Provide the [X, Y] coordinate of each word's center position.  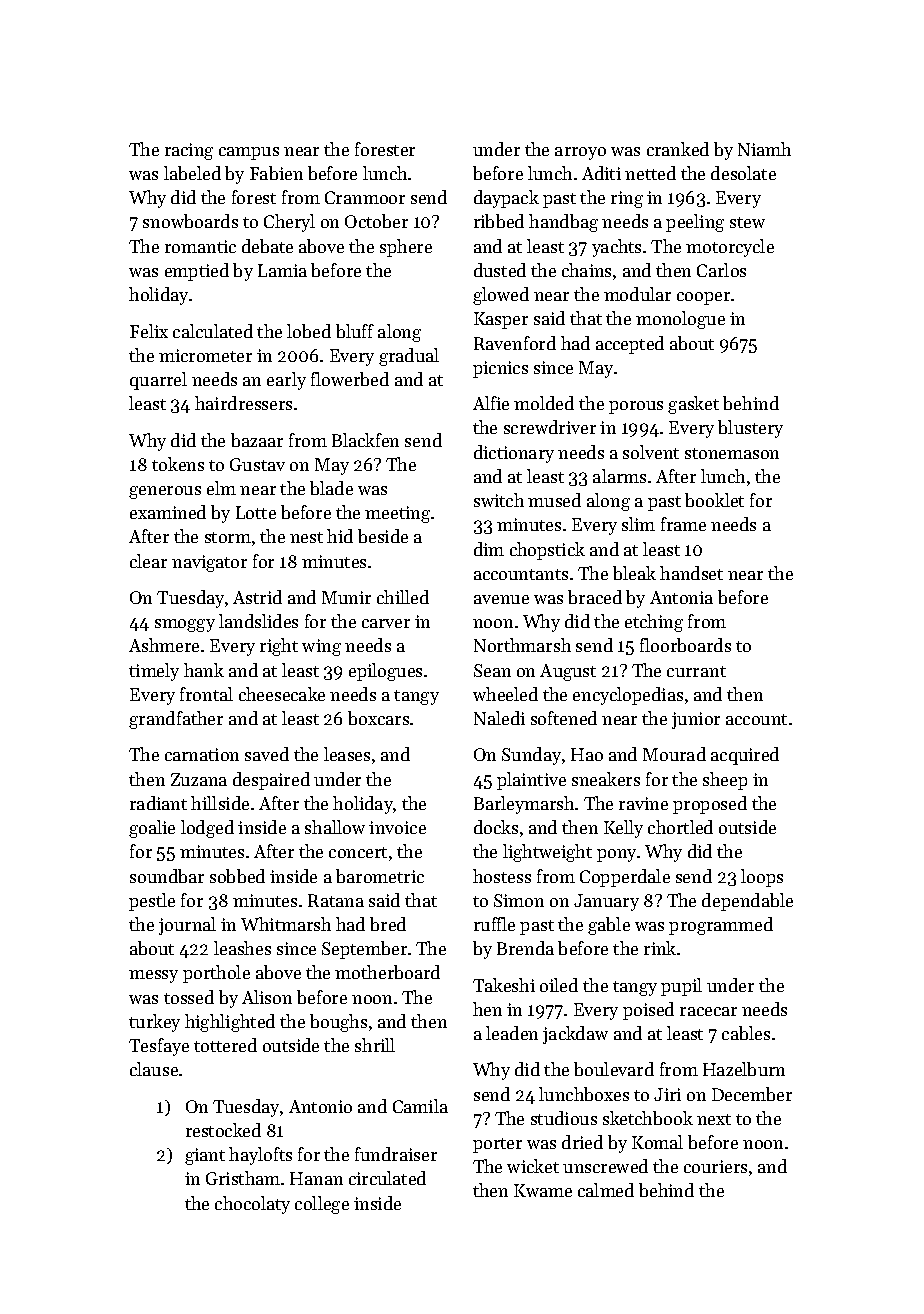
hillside [220, 803]
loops [762, 878]
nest [306, 537]
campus [249, 153]
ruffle [494, 924]
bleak [634, 573]
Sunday [531, 756]
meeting [397, 514]
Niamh [764, 149]
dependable [747, 902]
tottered [225, 1045]
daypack [506, 199]
